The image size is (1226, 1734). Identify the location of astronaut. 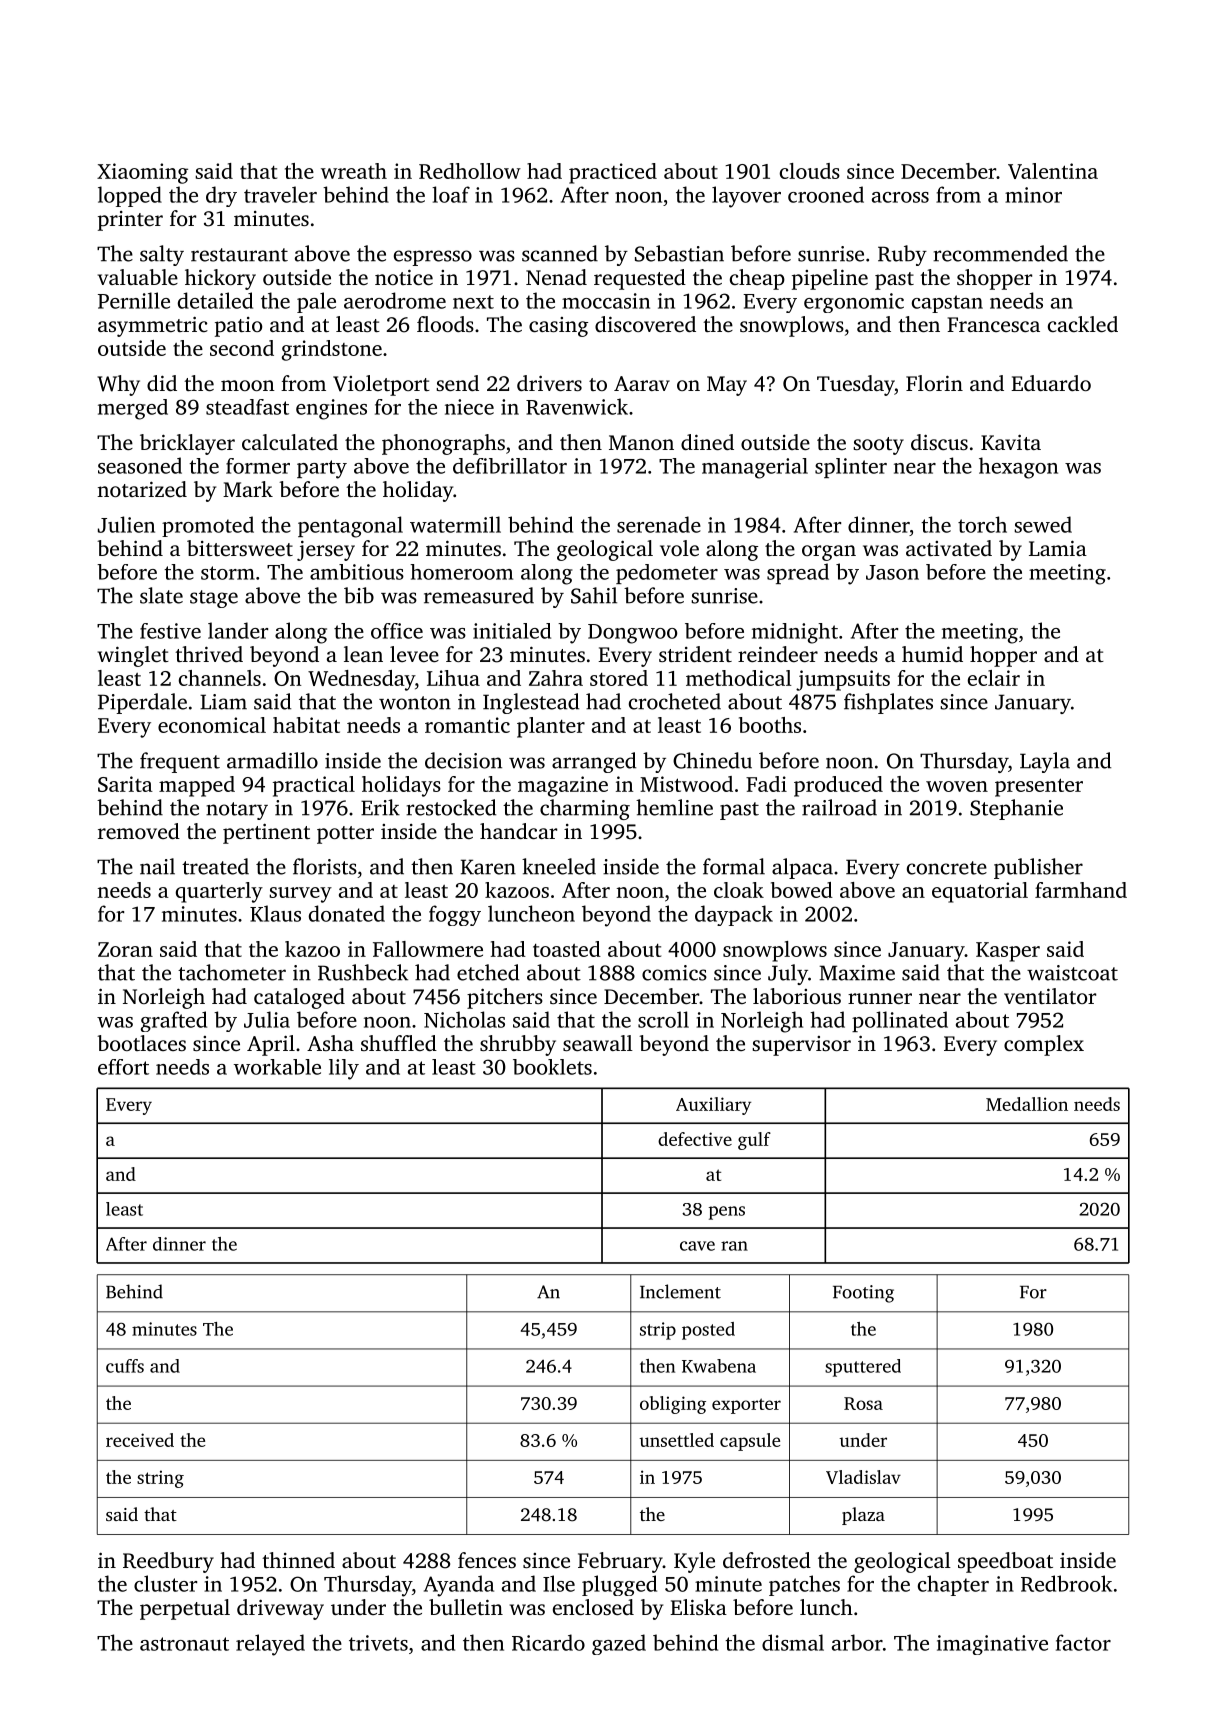
(184, 1644).
